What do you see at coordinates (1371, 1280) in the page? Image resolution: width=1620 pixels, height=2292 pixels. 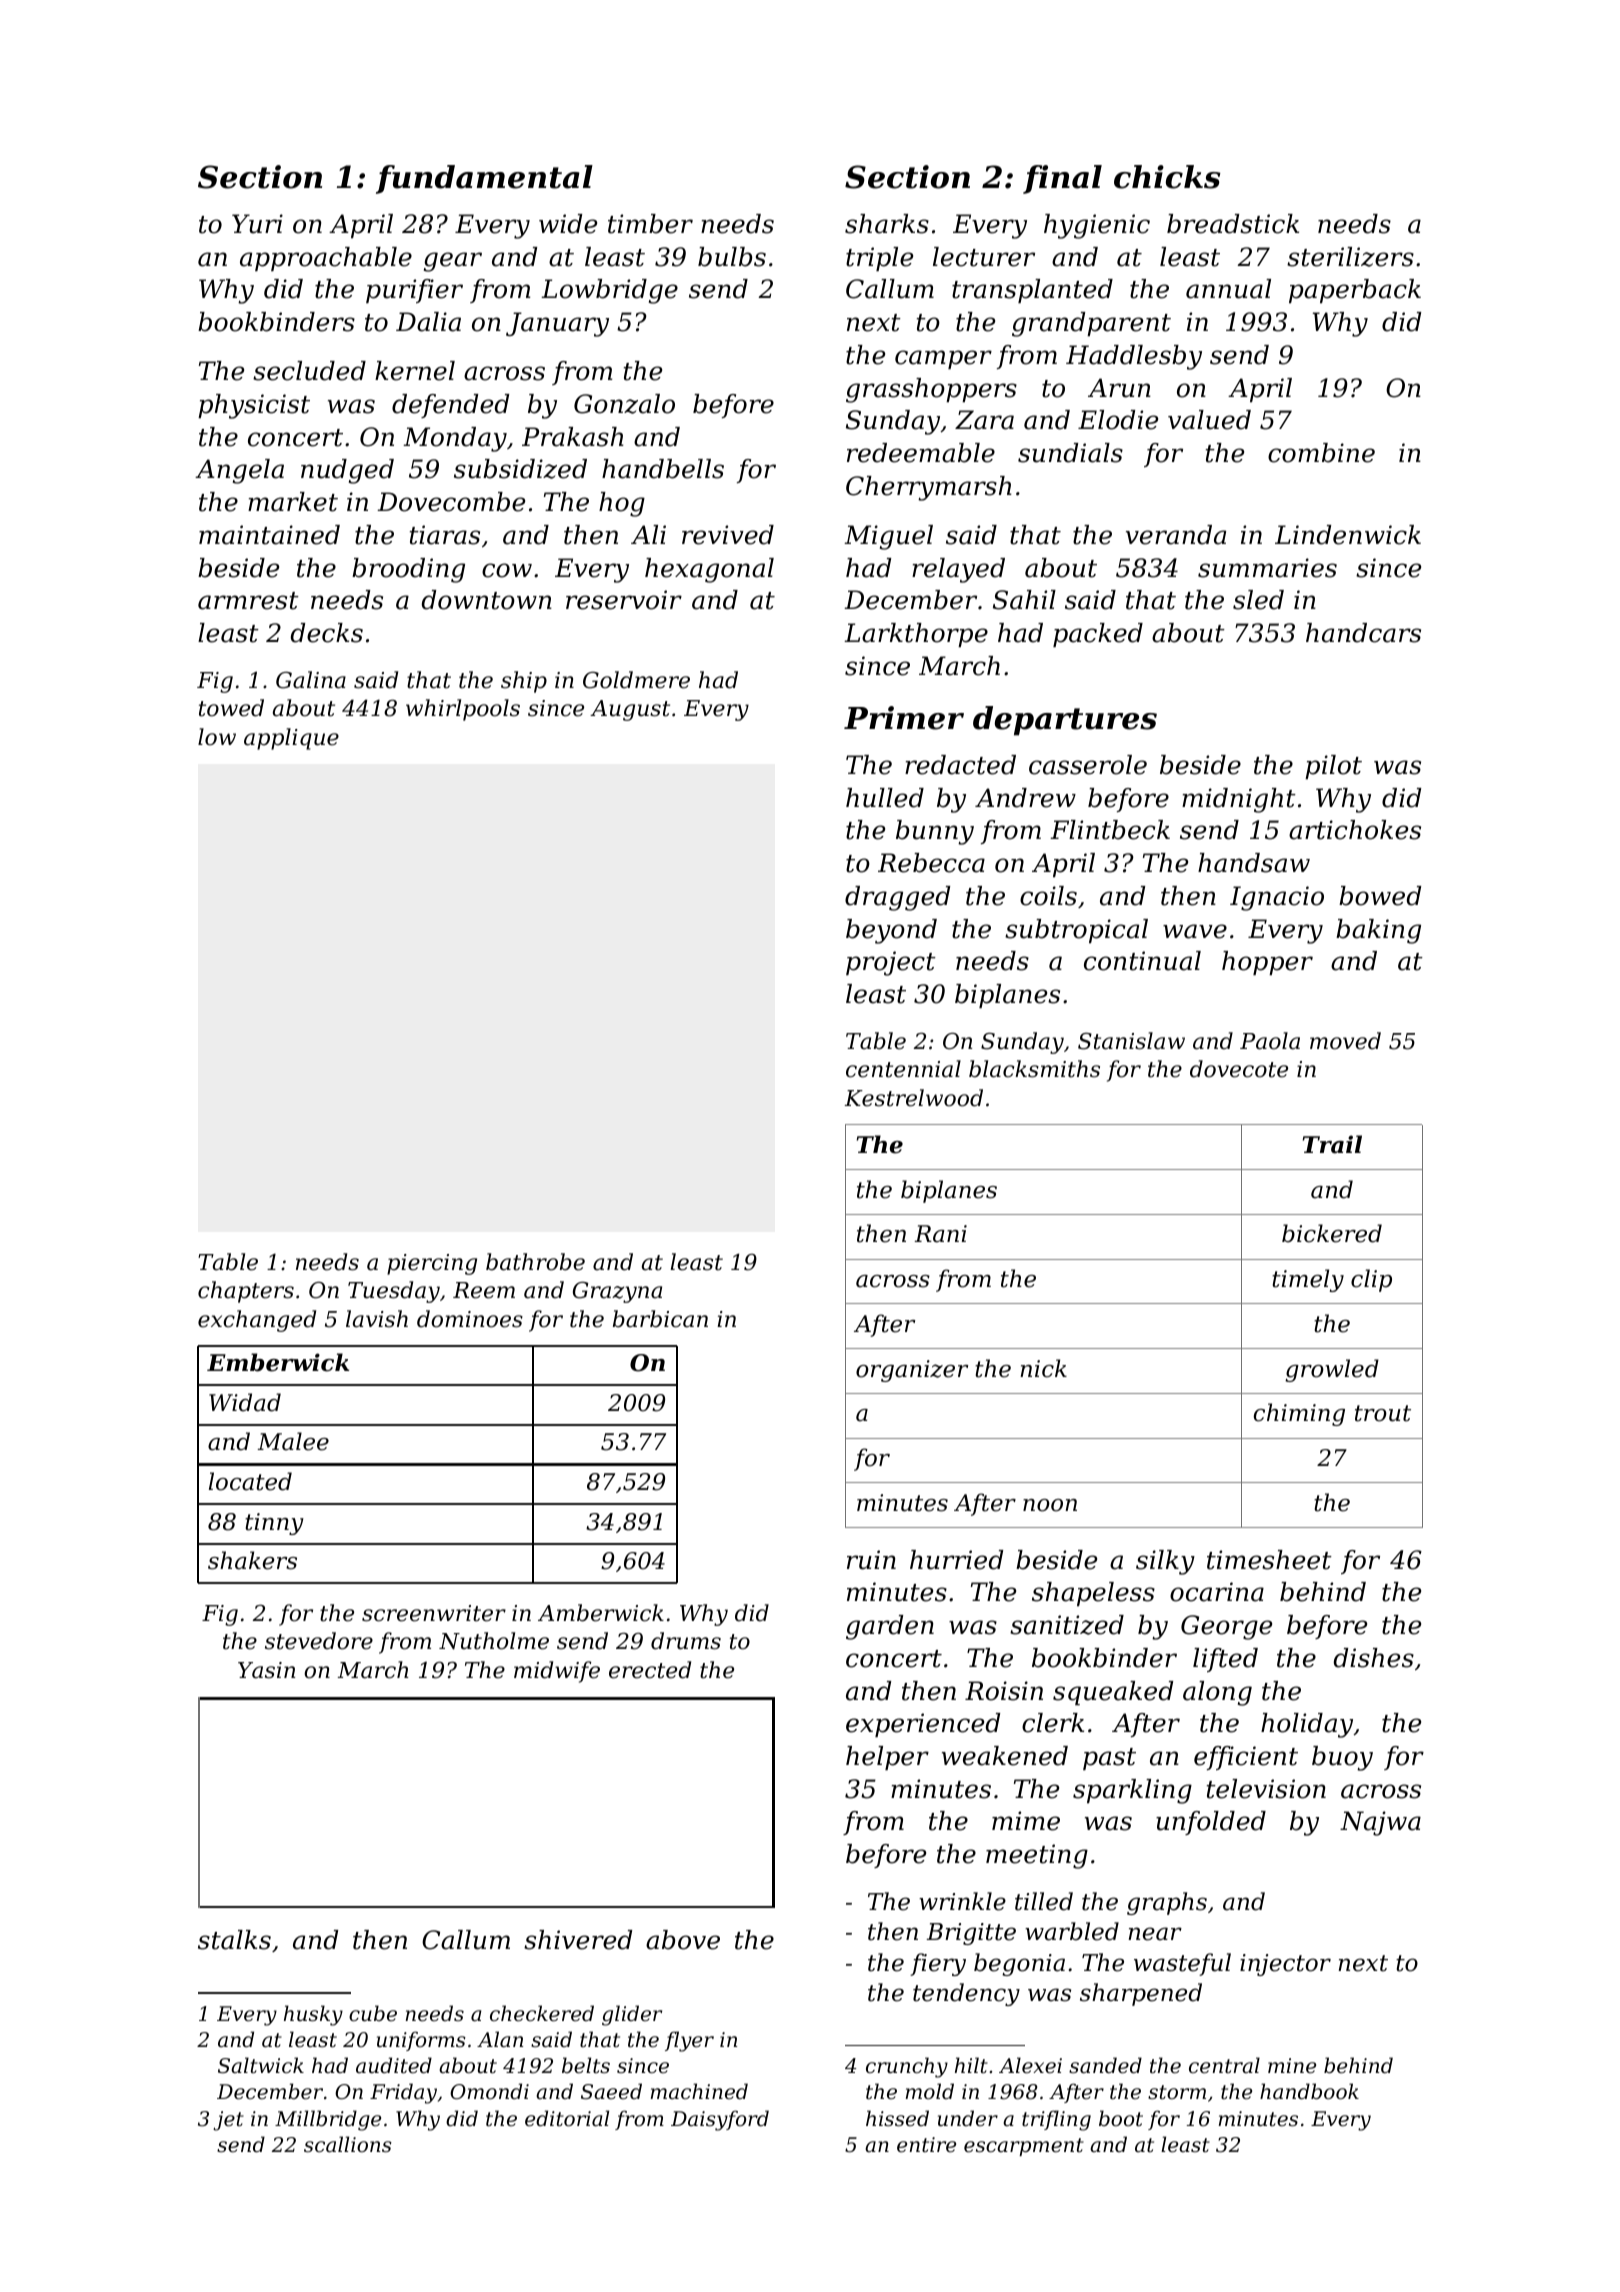 I see `clip` at bounding box center [1371, 1280].
